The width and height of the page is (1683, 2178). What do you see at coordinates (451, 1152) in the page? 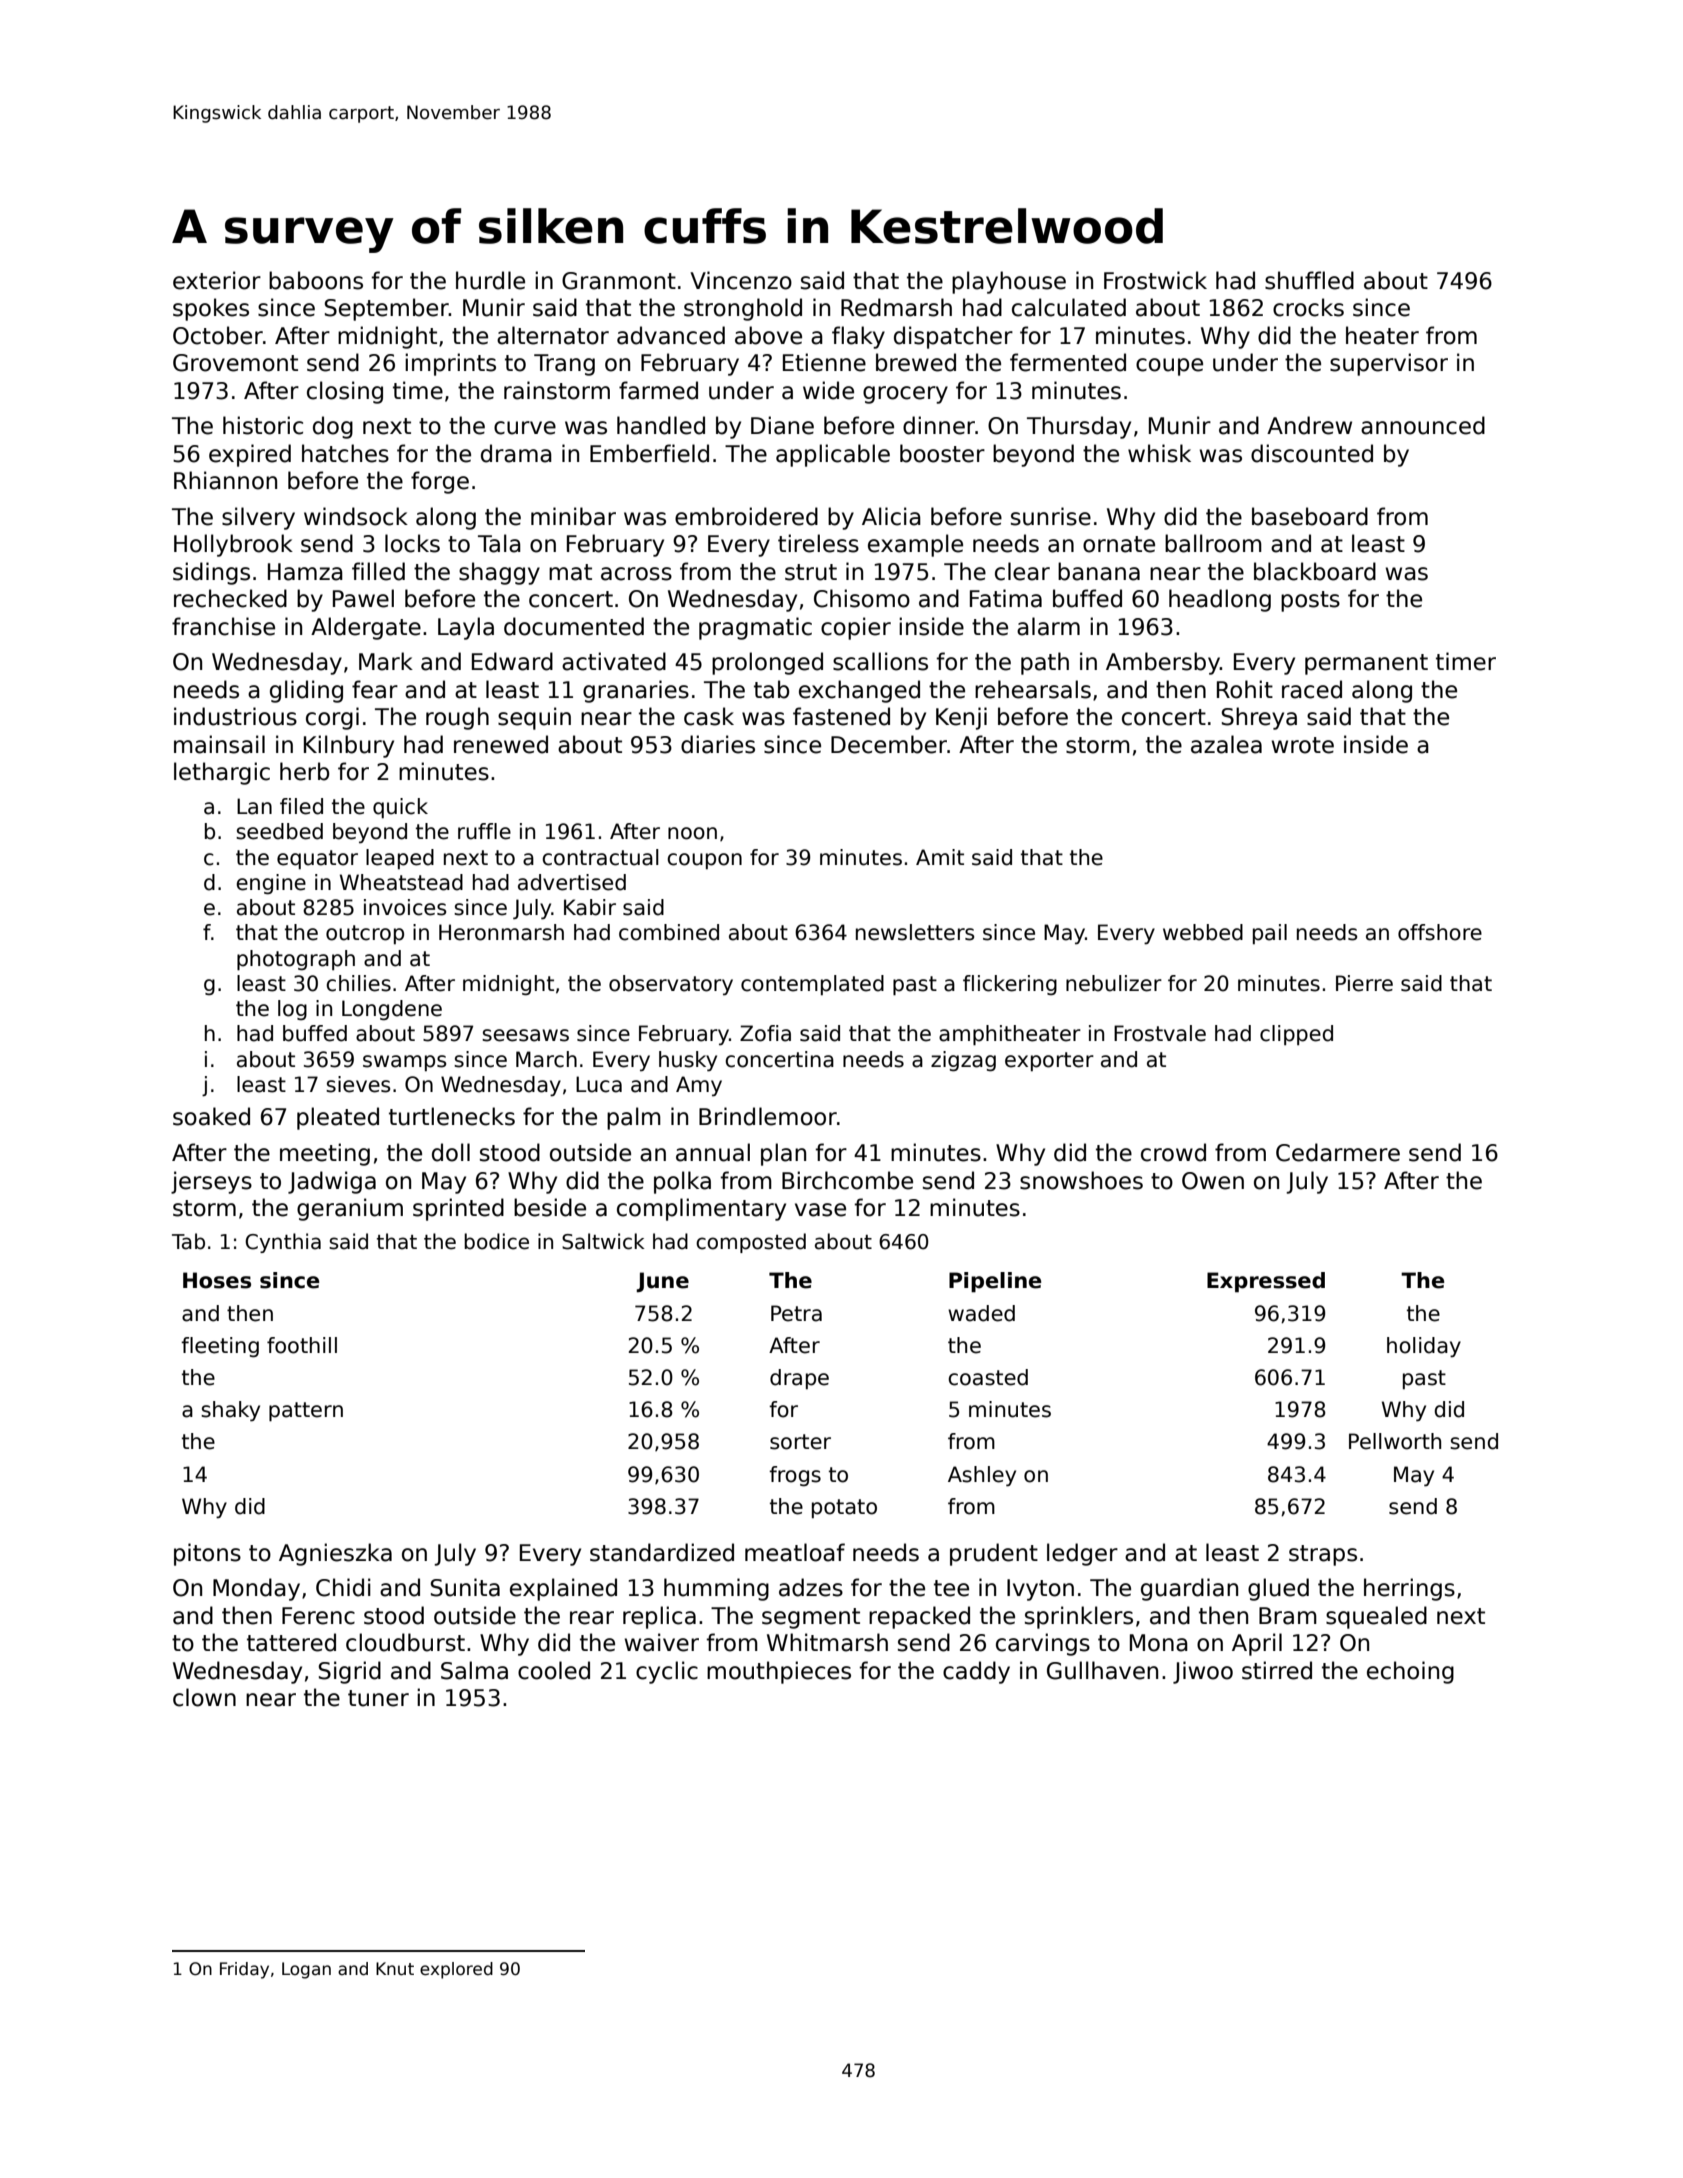
I see `doll` at bounding box center [451, 1152].
